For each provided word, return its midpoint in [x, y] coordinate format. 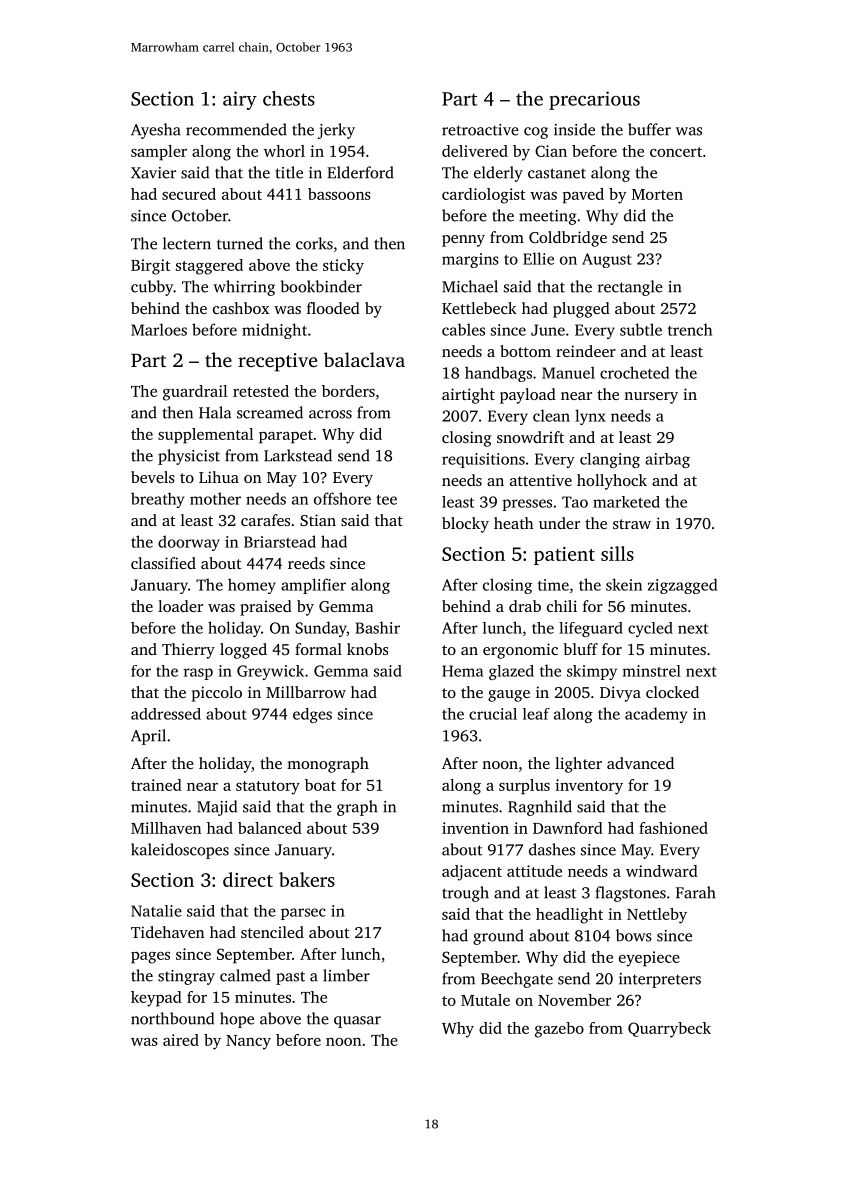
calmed [245, 975]
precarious [594, 100]
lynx [590, 417]
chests [289, 98]
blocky [465, 525]
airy [240, 100]
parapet [286, 437]
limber [346, 975]
